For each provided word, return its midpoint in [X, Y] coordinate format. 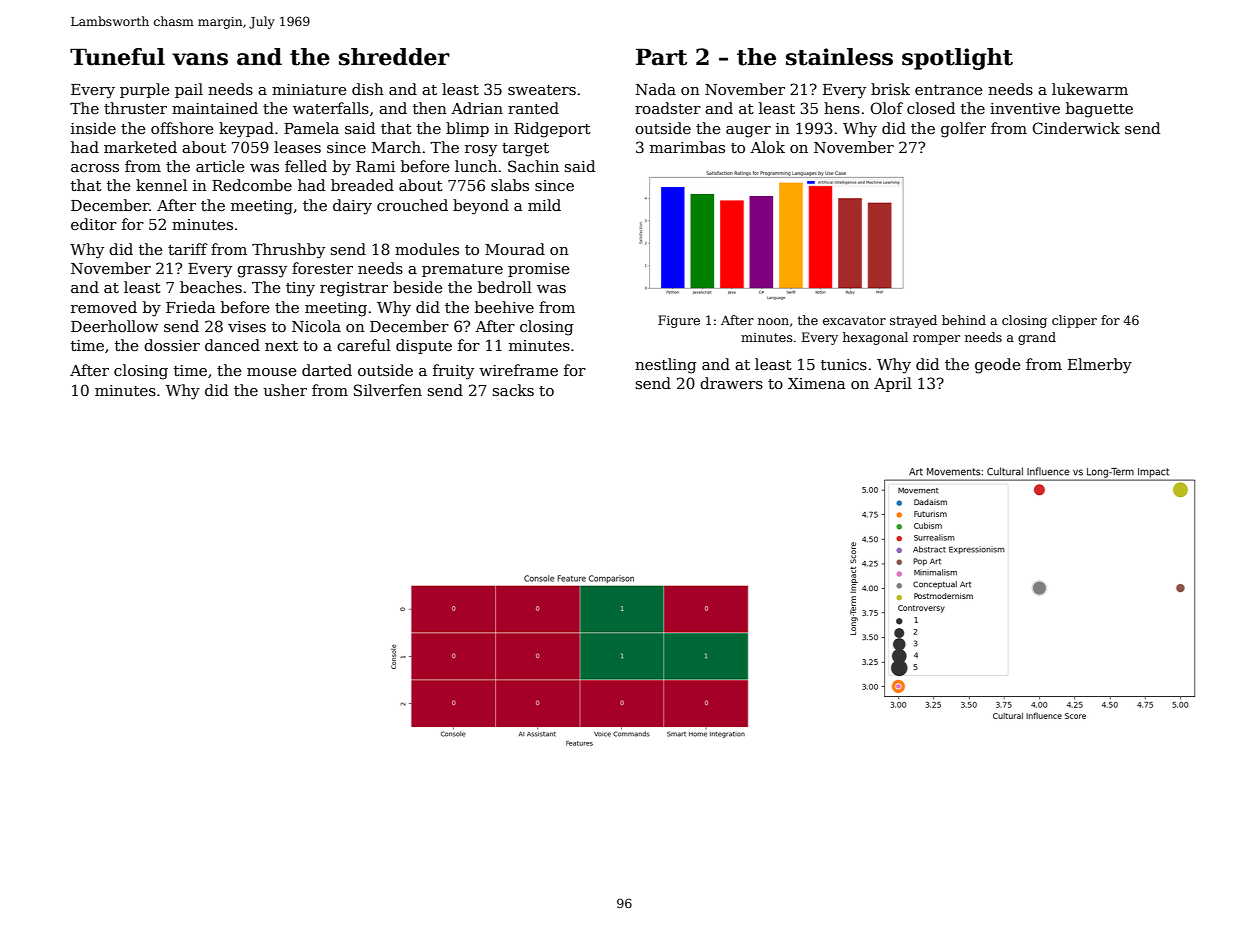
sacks [513, 390]
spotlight [957, 59]
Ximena [817, 383]
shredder [394, 57]
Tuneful [117, 57]
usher [285, 390]
